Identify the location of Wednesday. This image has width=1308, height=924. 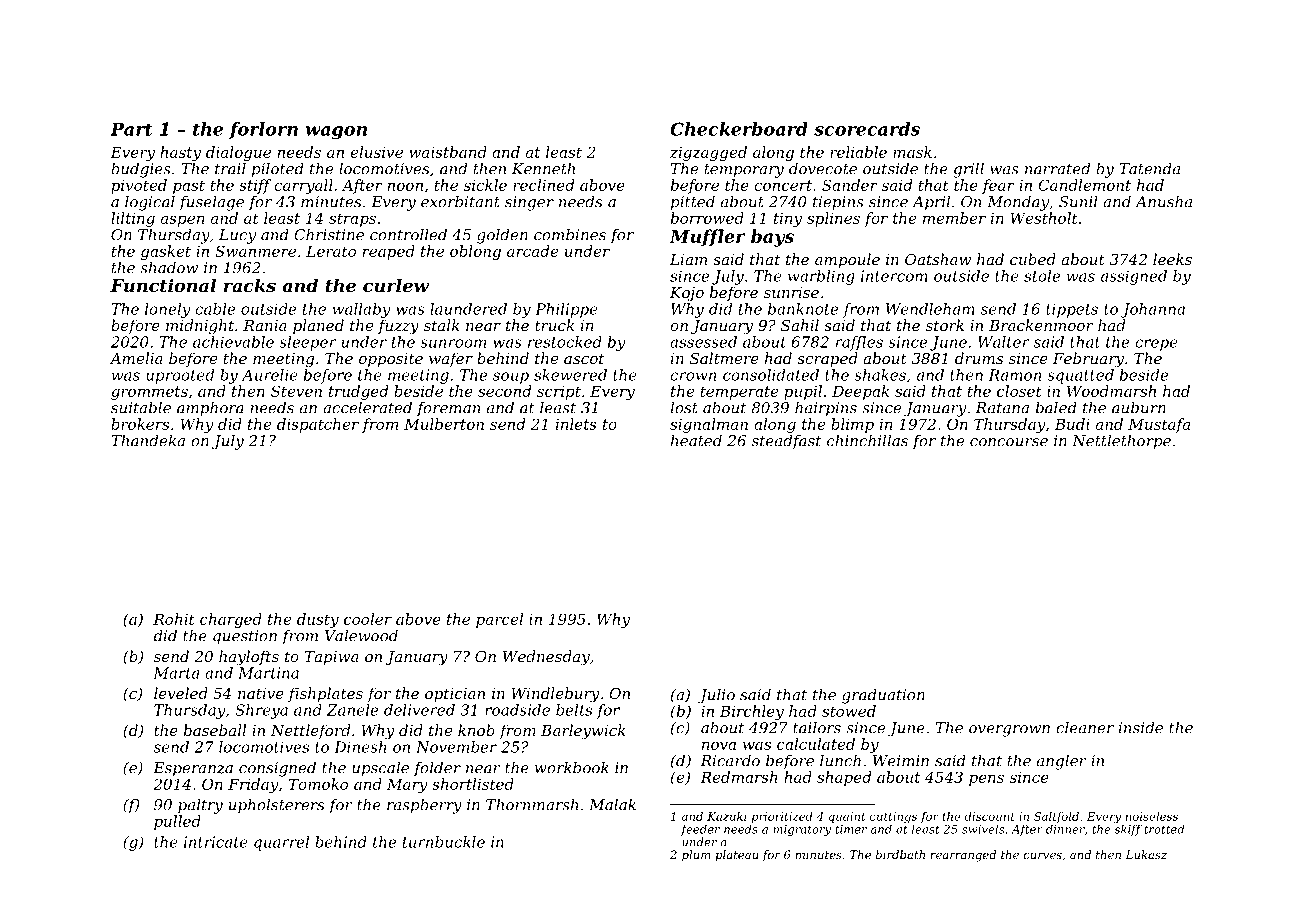
(546, 658).
